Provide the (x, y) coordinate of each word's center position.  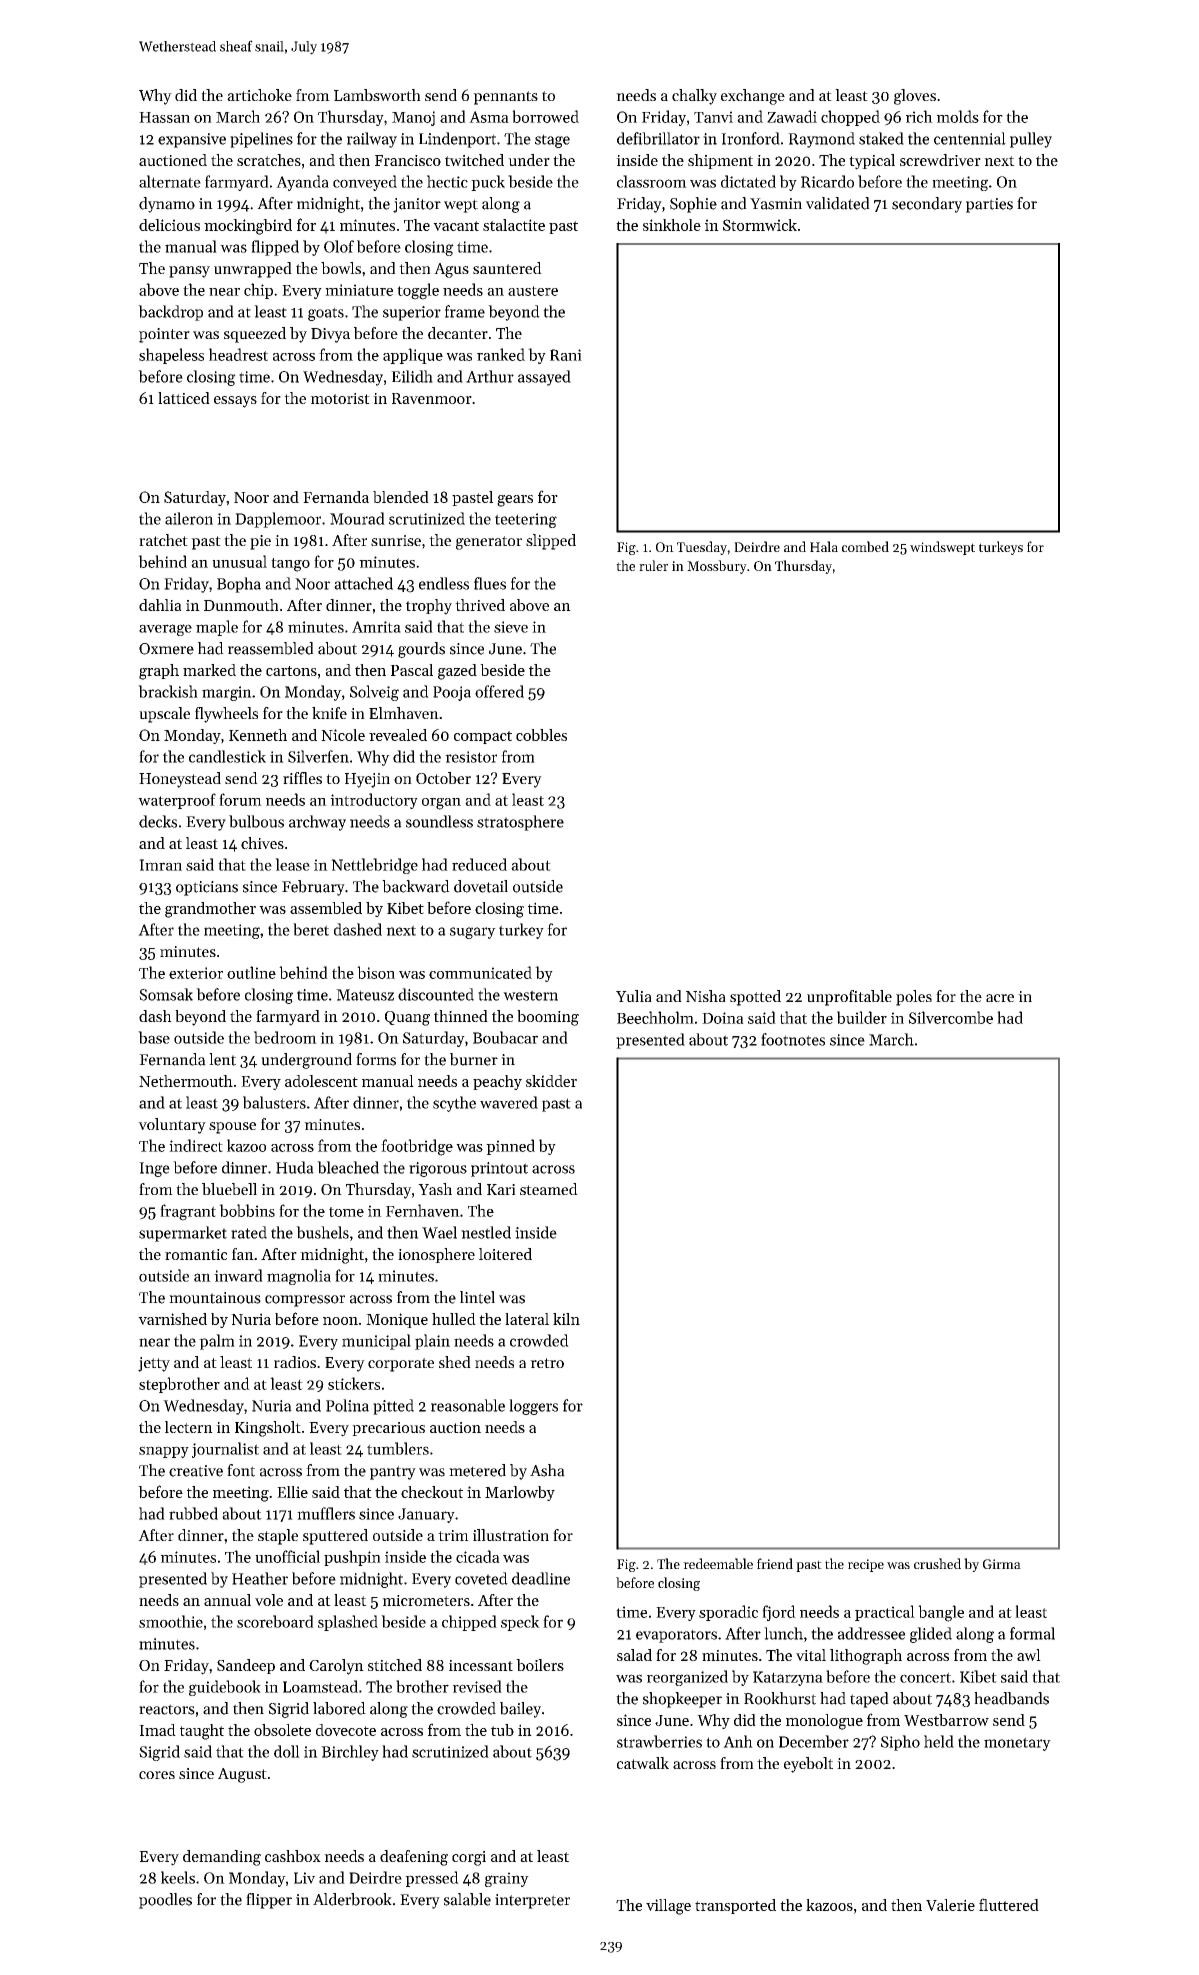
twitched (474, 160)
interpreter (532, 1901)
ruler (653, 565)
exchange (753, 97)
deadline (541, 1578)
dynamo (167, 205)
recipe (866, 1565)
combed (865, 546)
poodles (165, 1901)
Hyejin (367, 780)
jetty (154, 1364)
